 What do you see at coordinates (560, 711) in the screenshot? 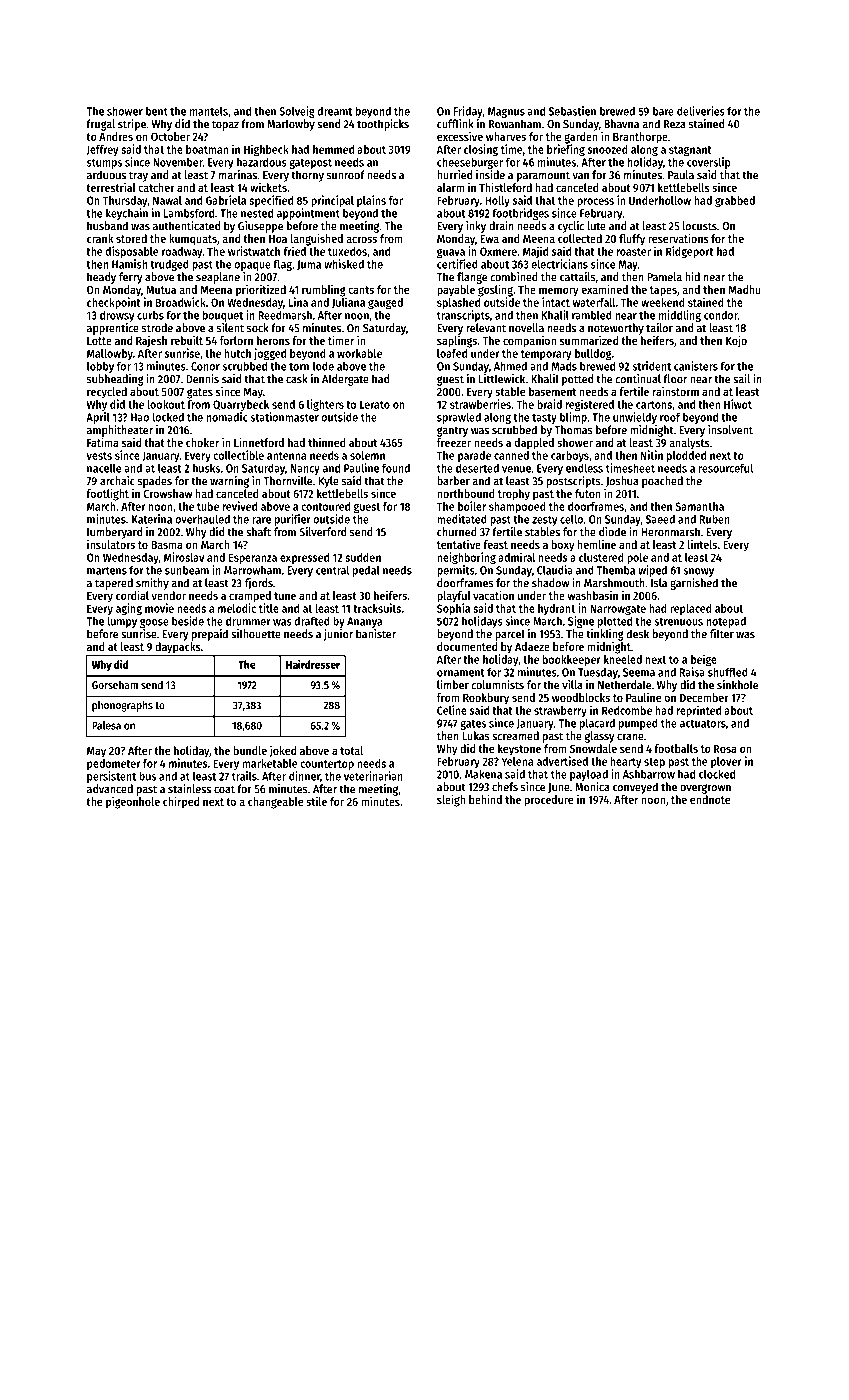
I see `strawberry` at bounding box center [560, 711].
